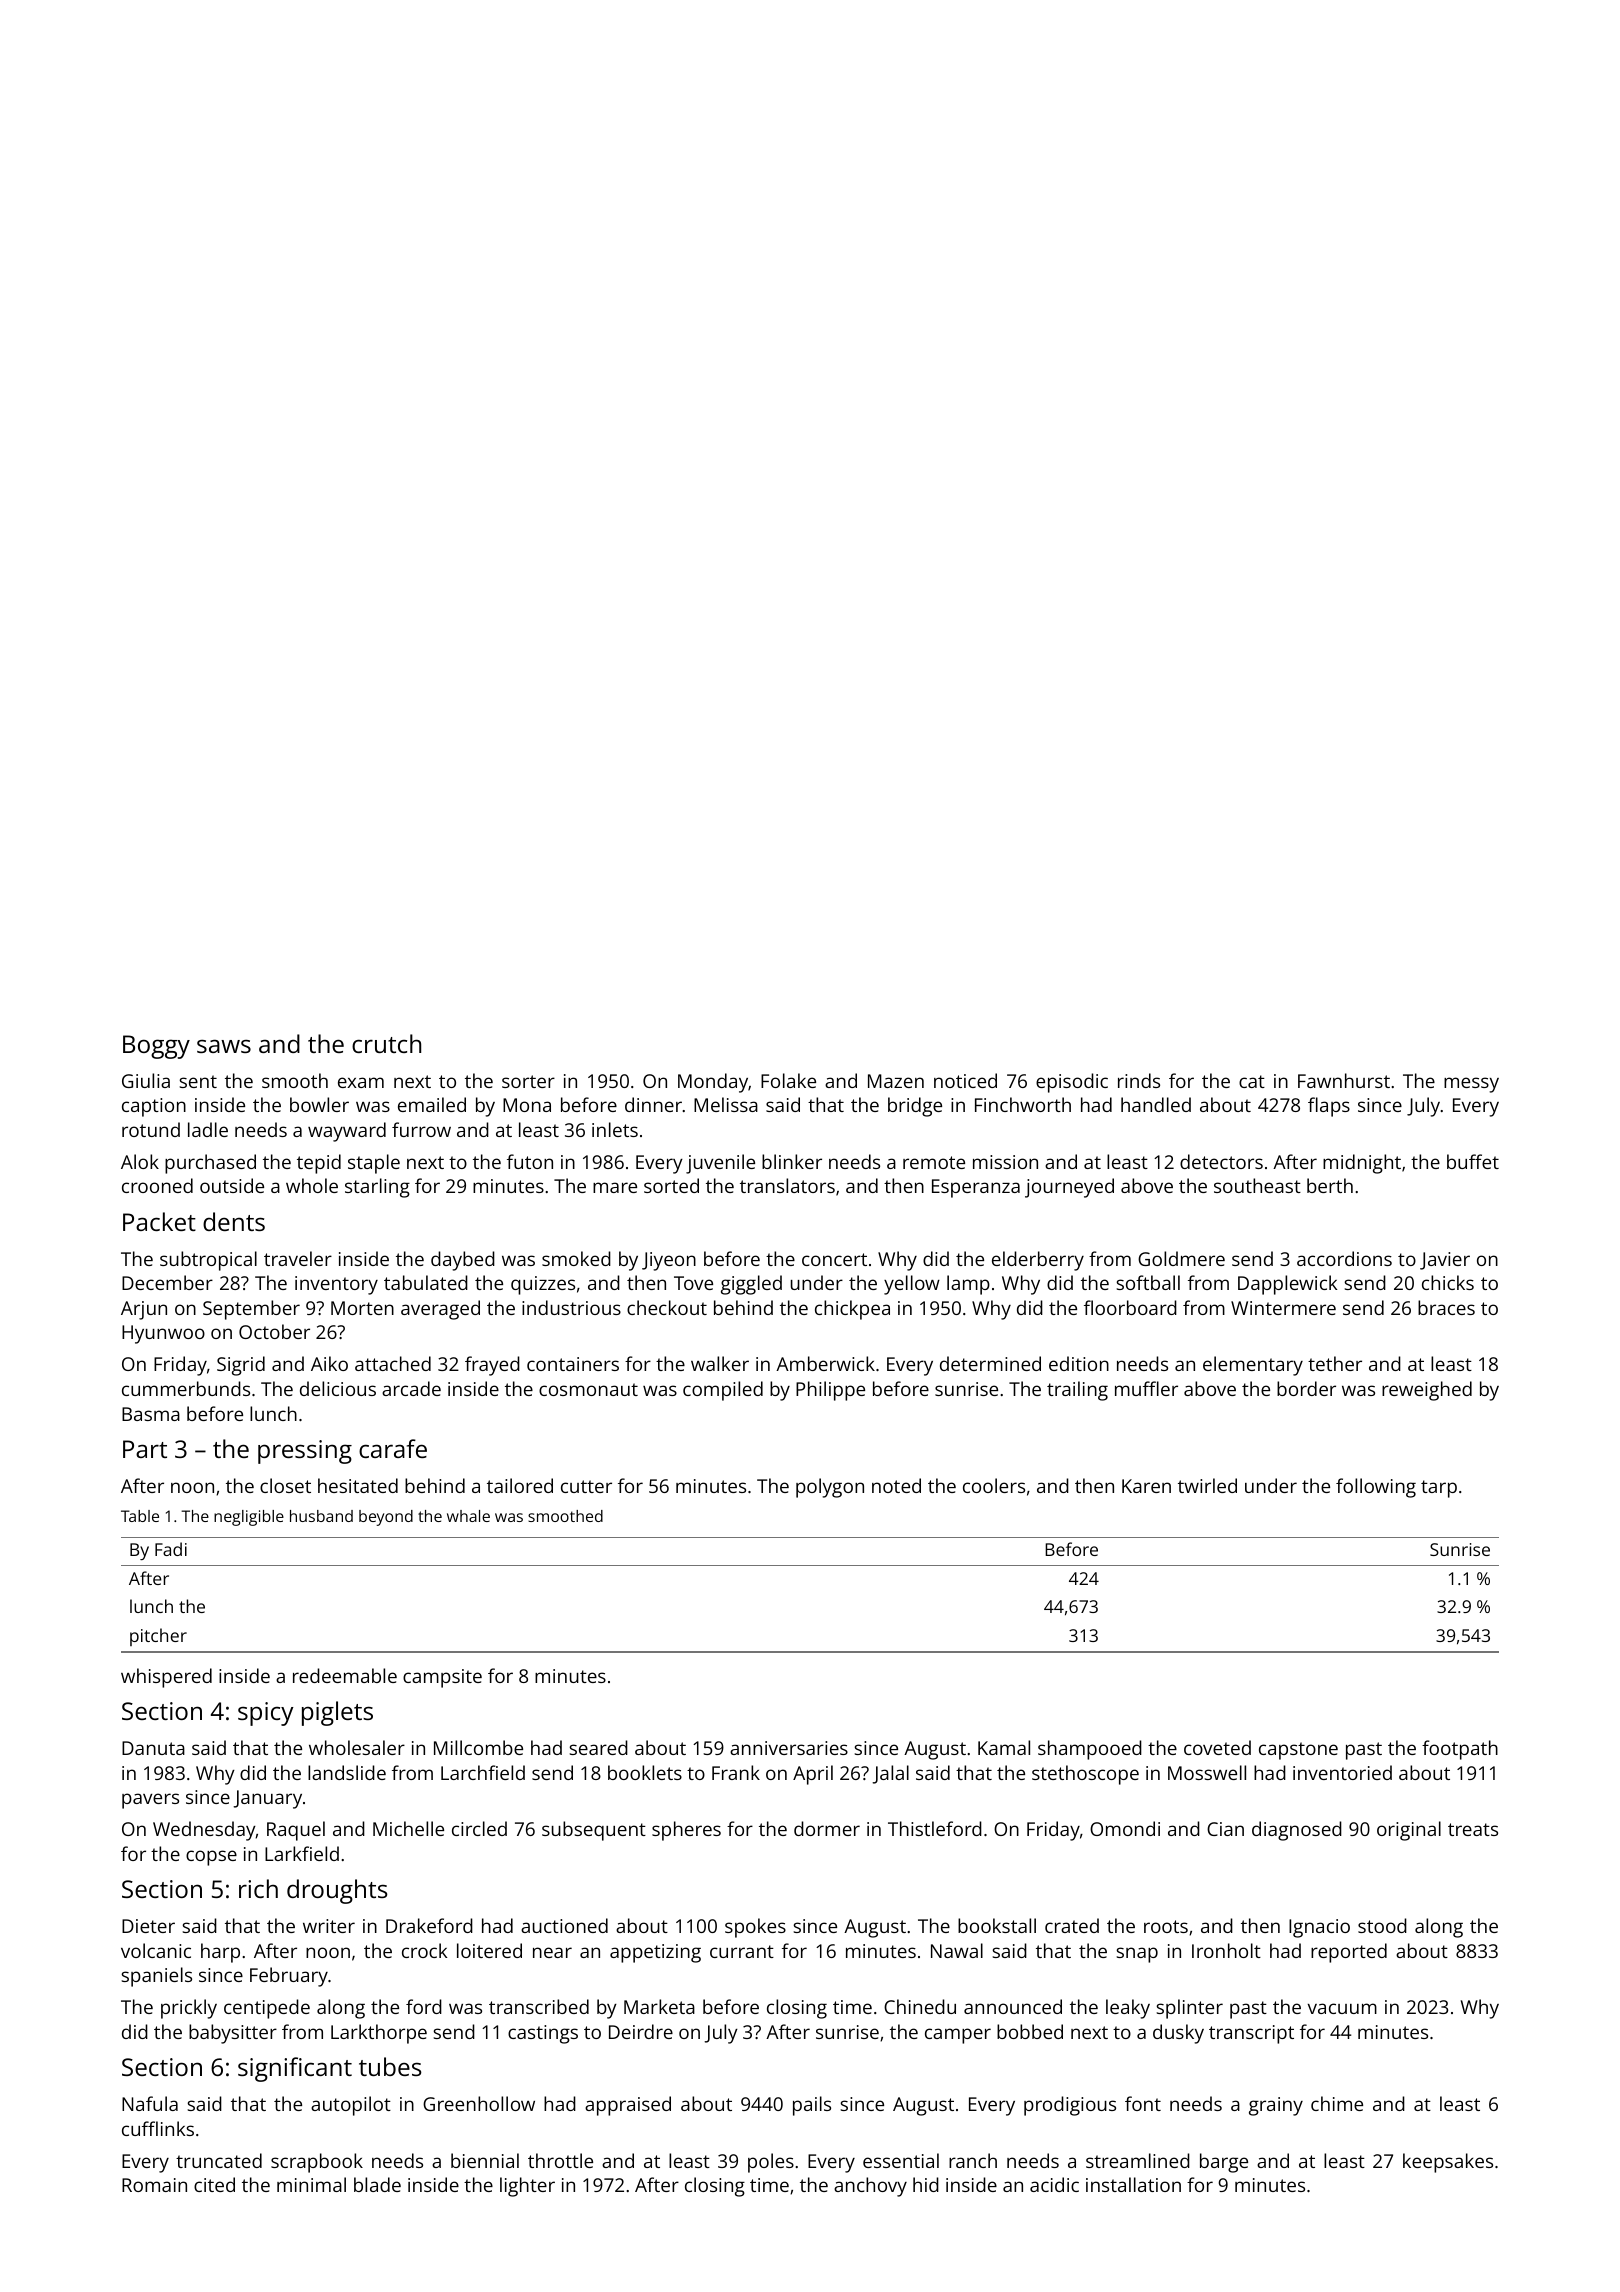 This image has width=1620, height=2292. What do you see at coordinates (1460, 1750) in the image?
I see `footpath` at bounding box center [1460, 1750].
